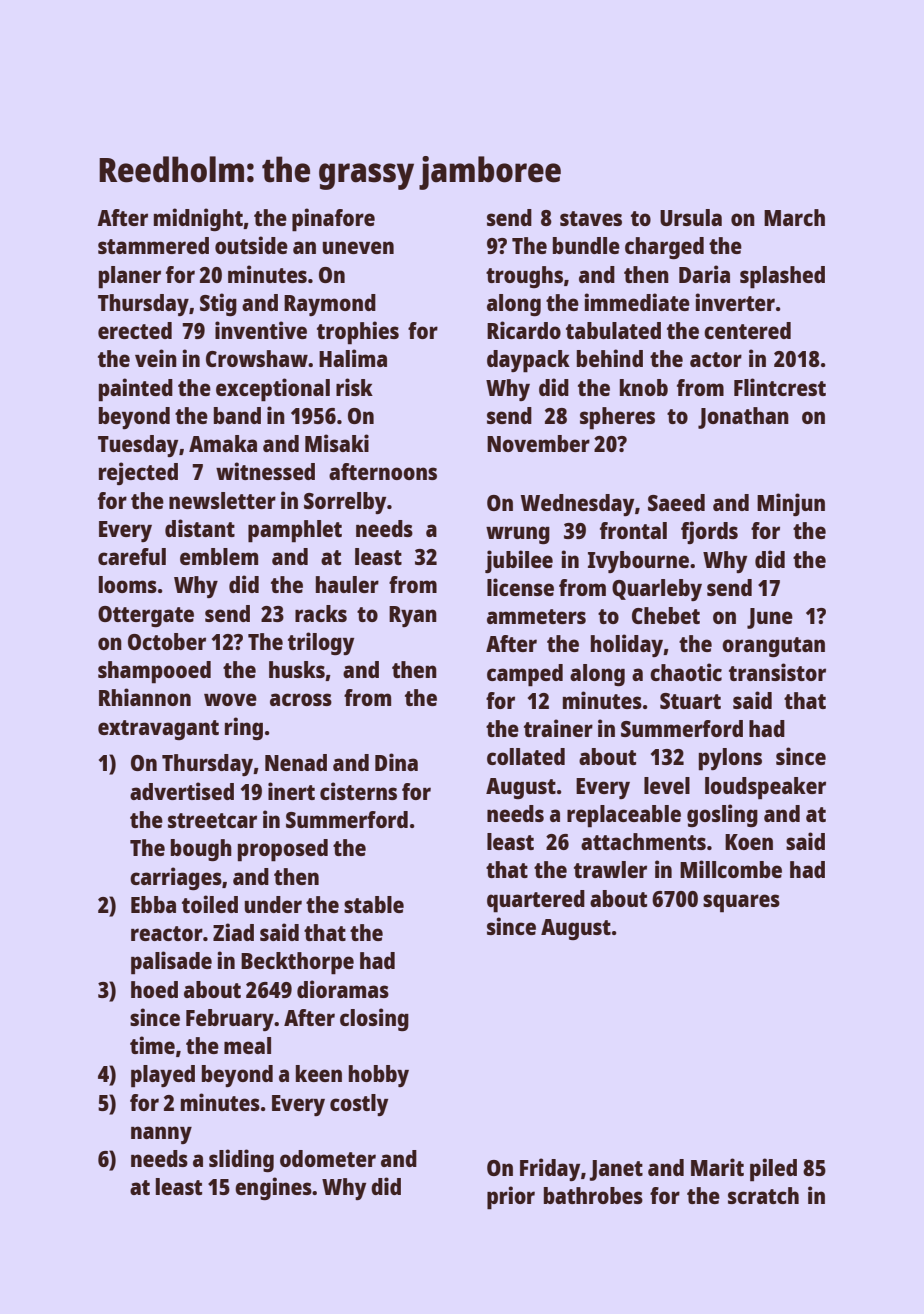 This page has width=924, height=1314. I want to click on Ryan, so click(413, 616).
